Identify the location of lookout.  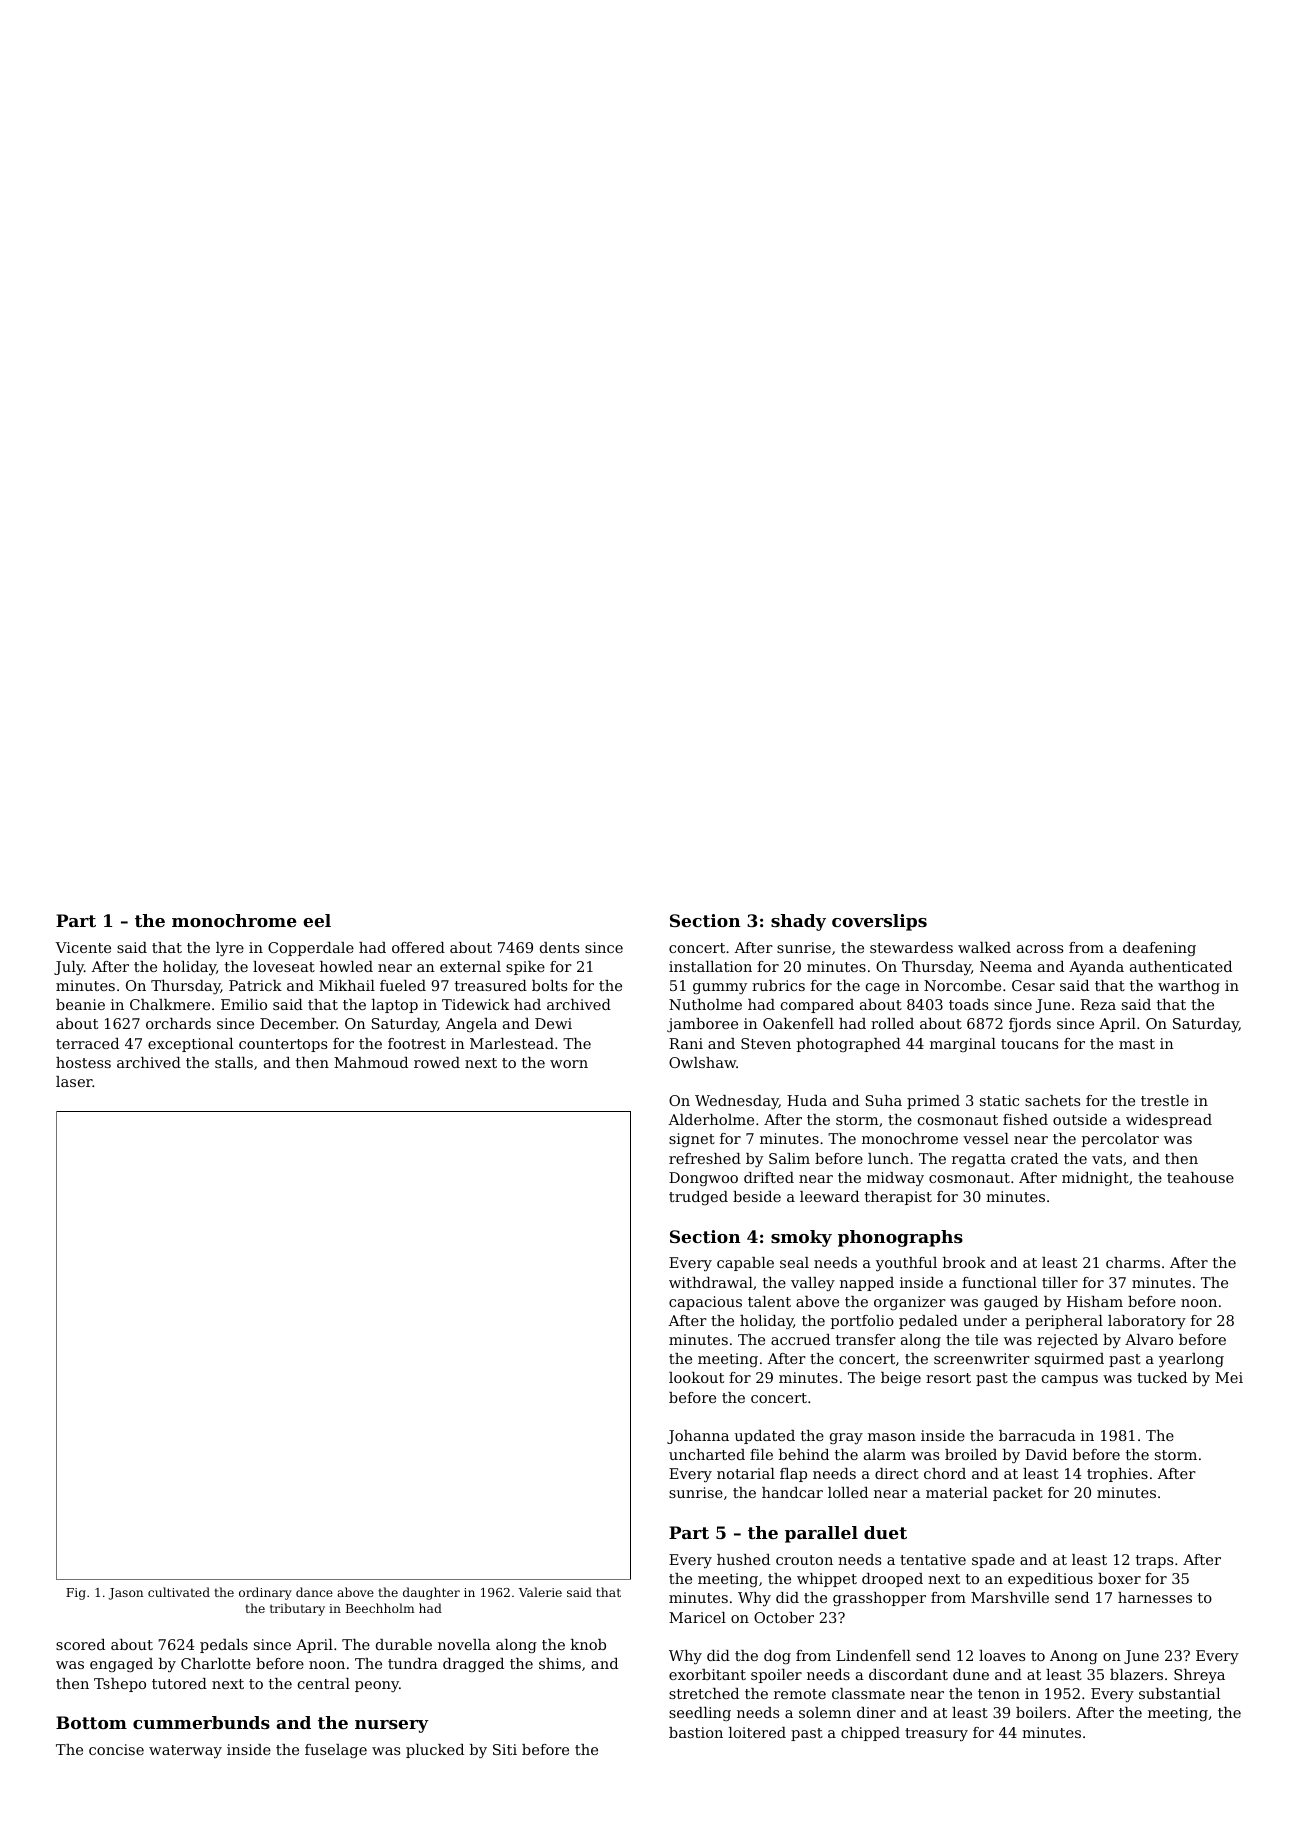
(696, 1377).
